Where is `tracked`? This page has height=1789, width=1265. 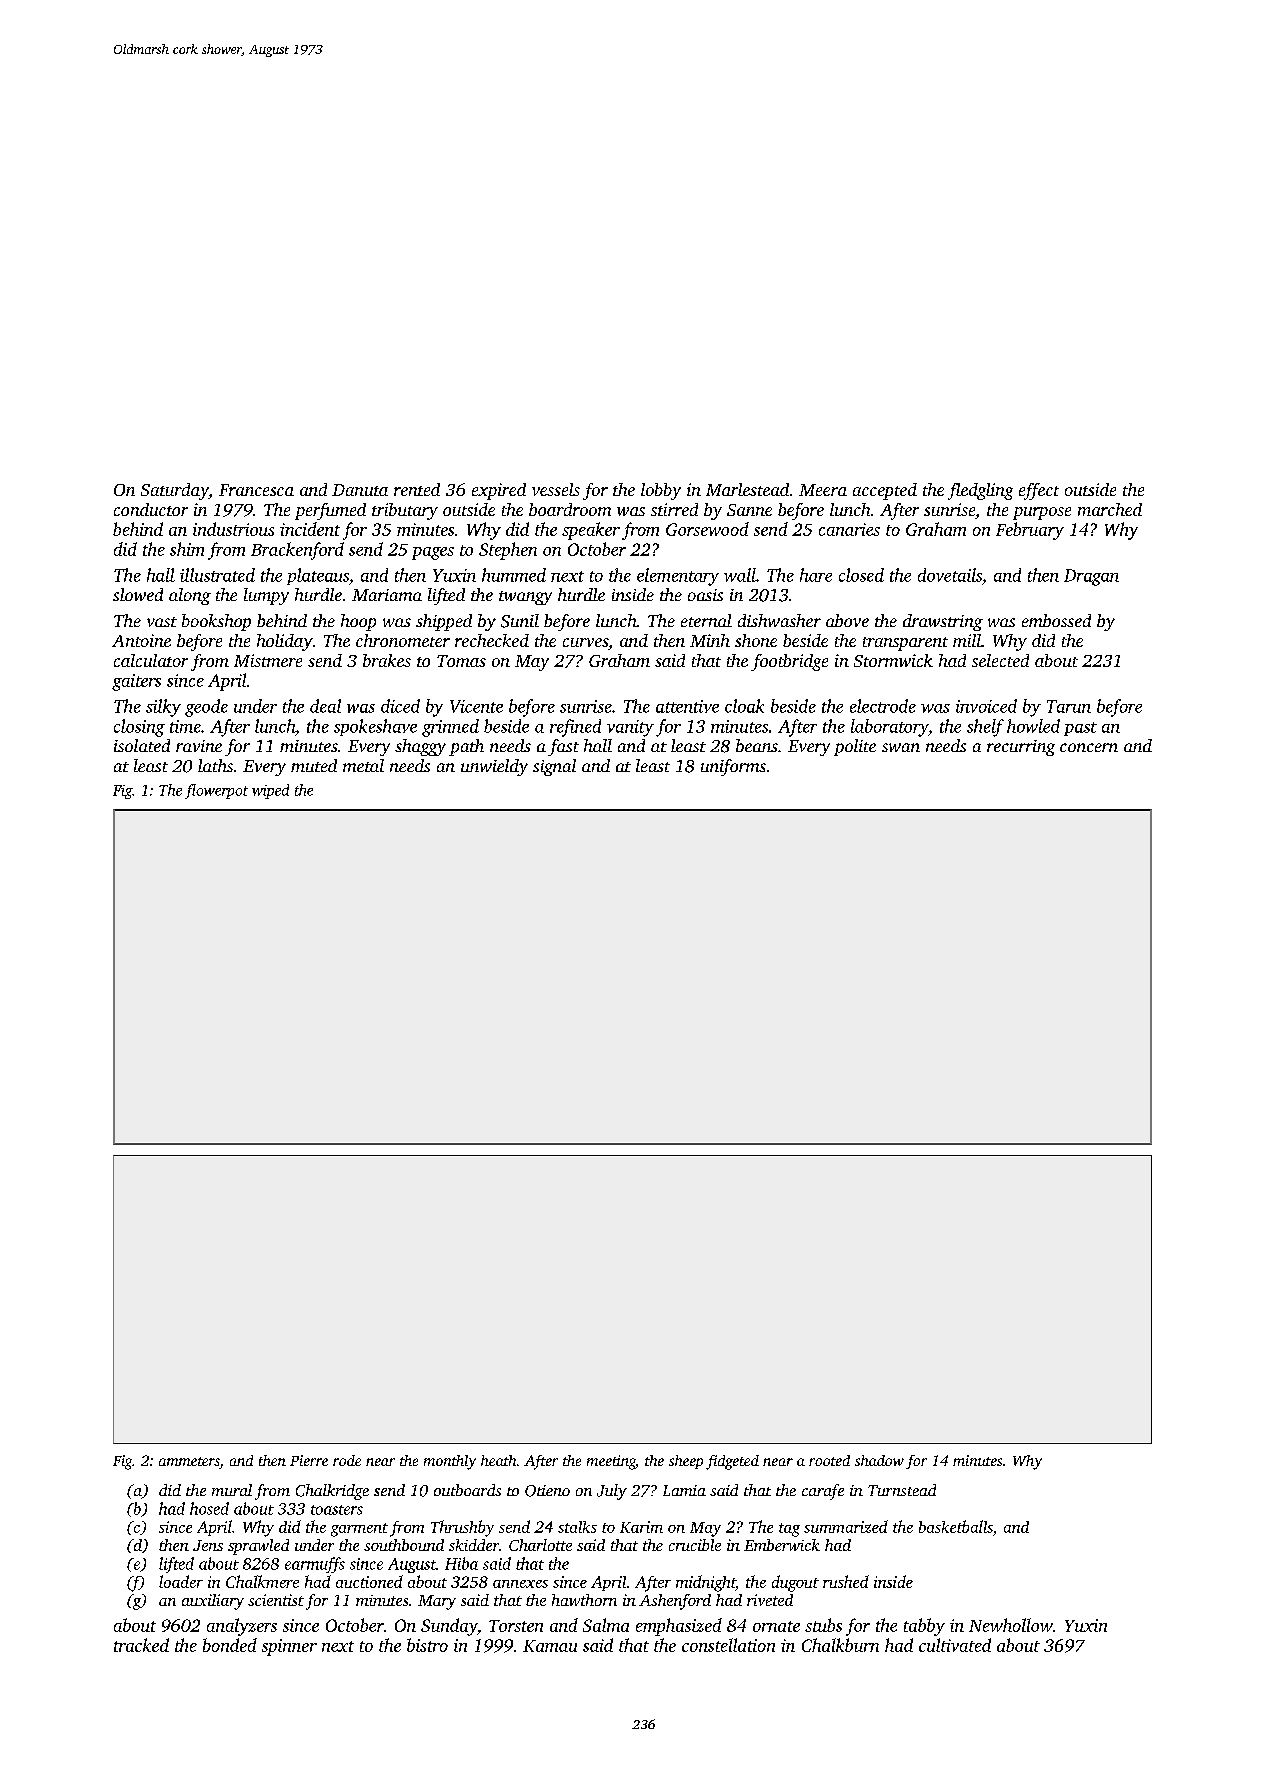 tracked is located at coordinates (141, 1645).
